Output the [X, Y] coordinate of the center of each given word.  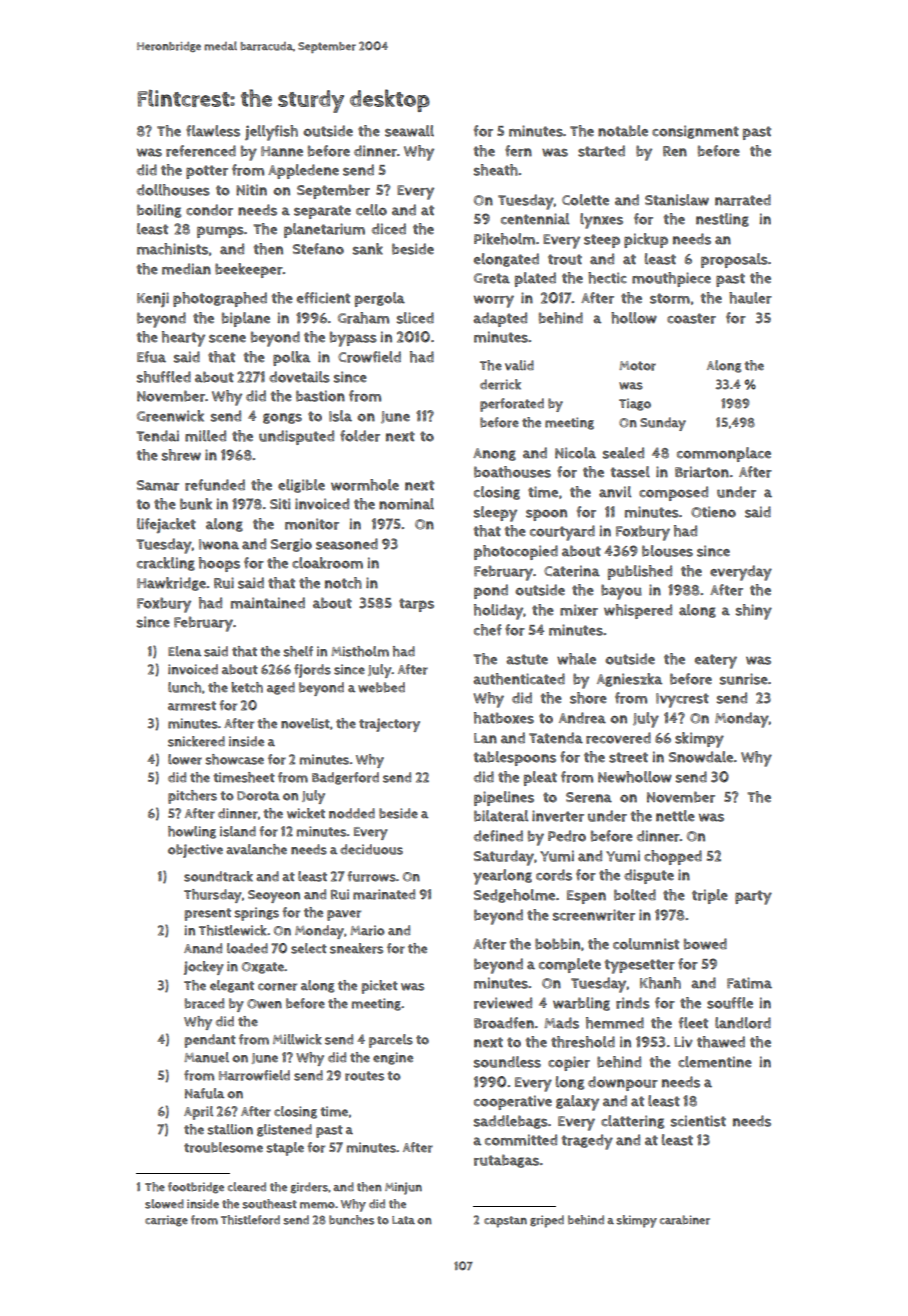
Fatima [749, 983]
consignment [695, 132]
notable [623, 131]
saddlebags [511, 1122]
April [198, 1113]
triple [710, 896]
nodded [352, 813]
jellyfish [271, 133]
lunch [184, 687]
